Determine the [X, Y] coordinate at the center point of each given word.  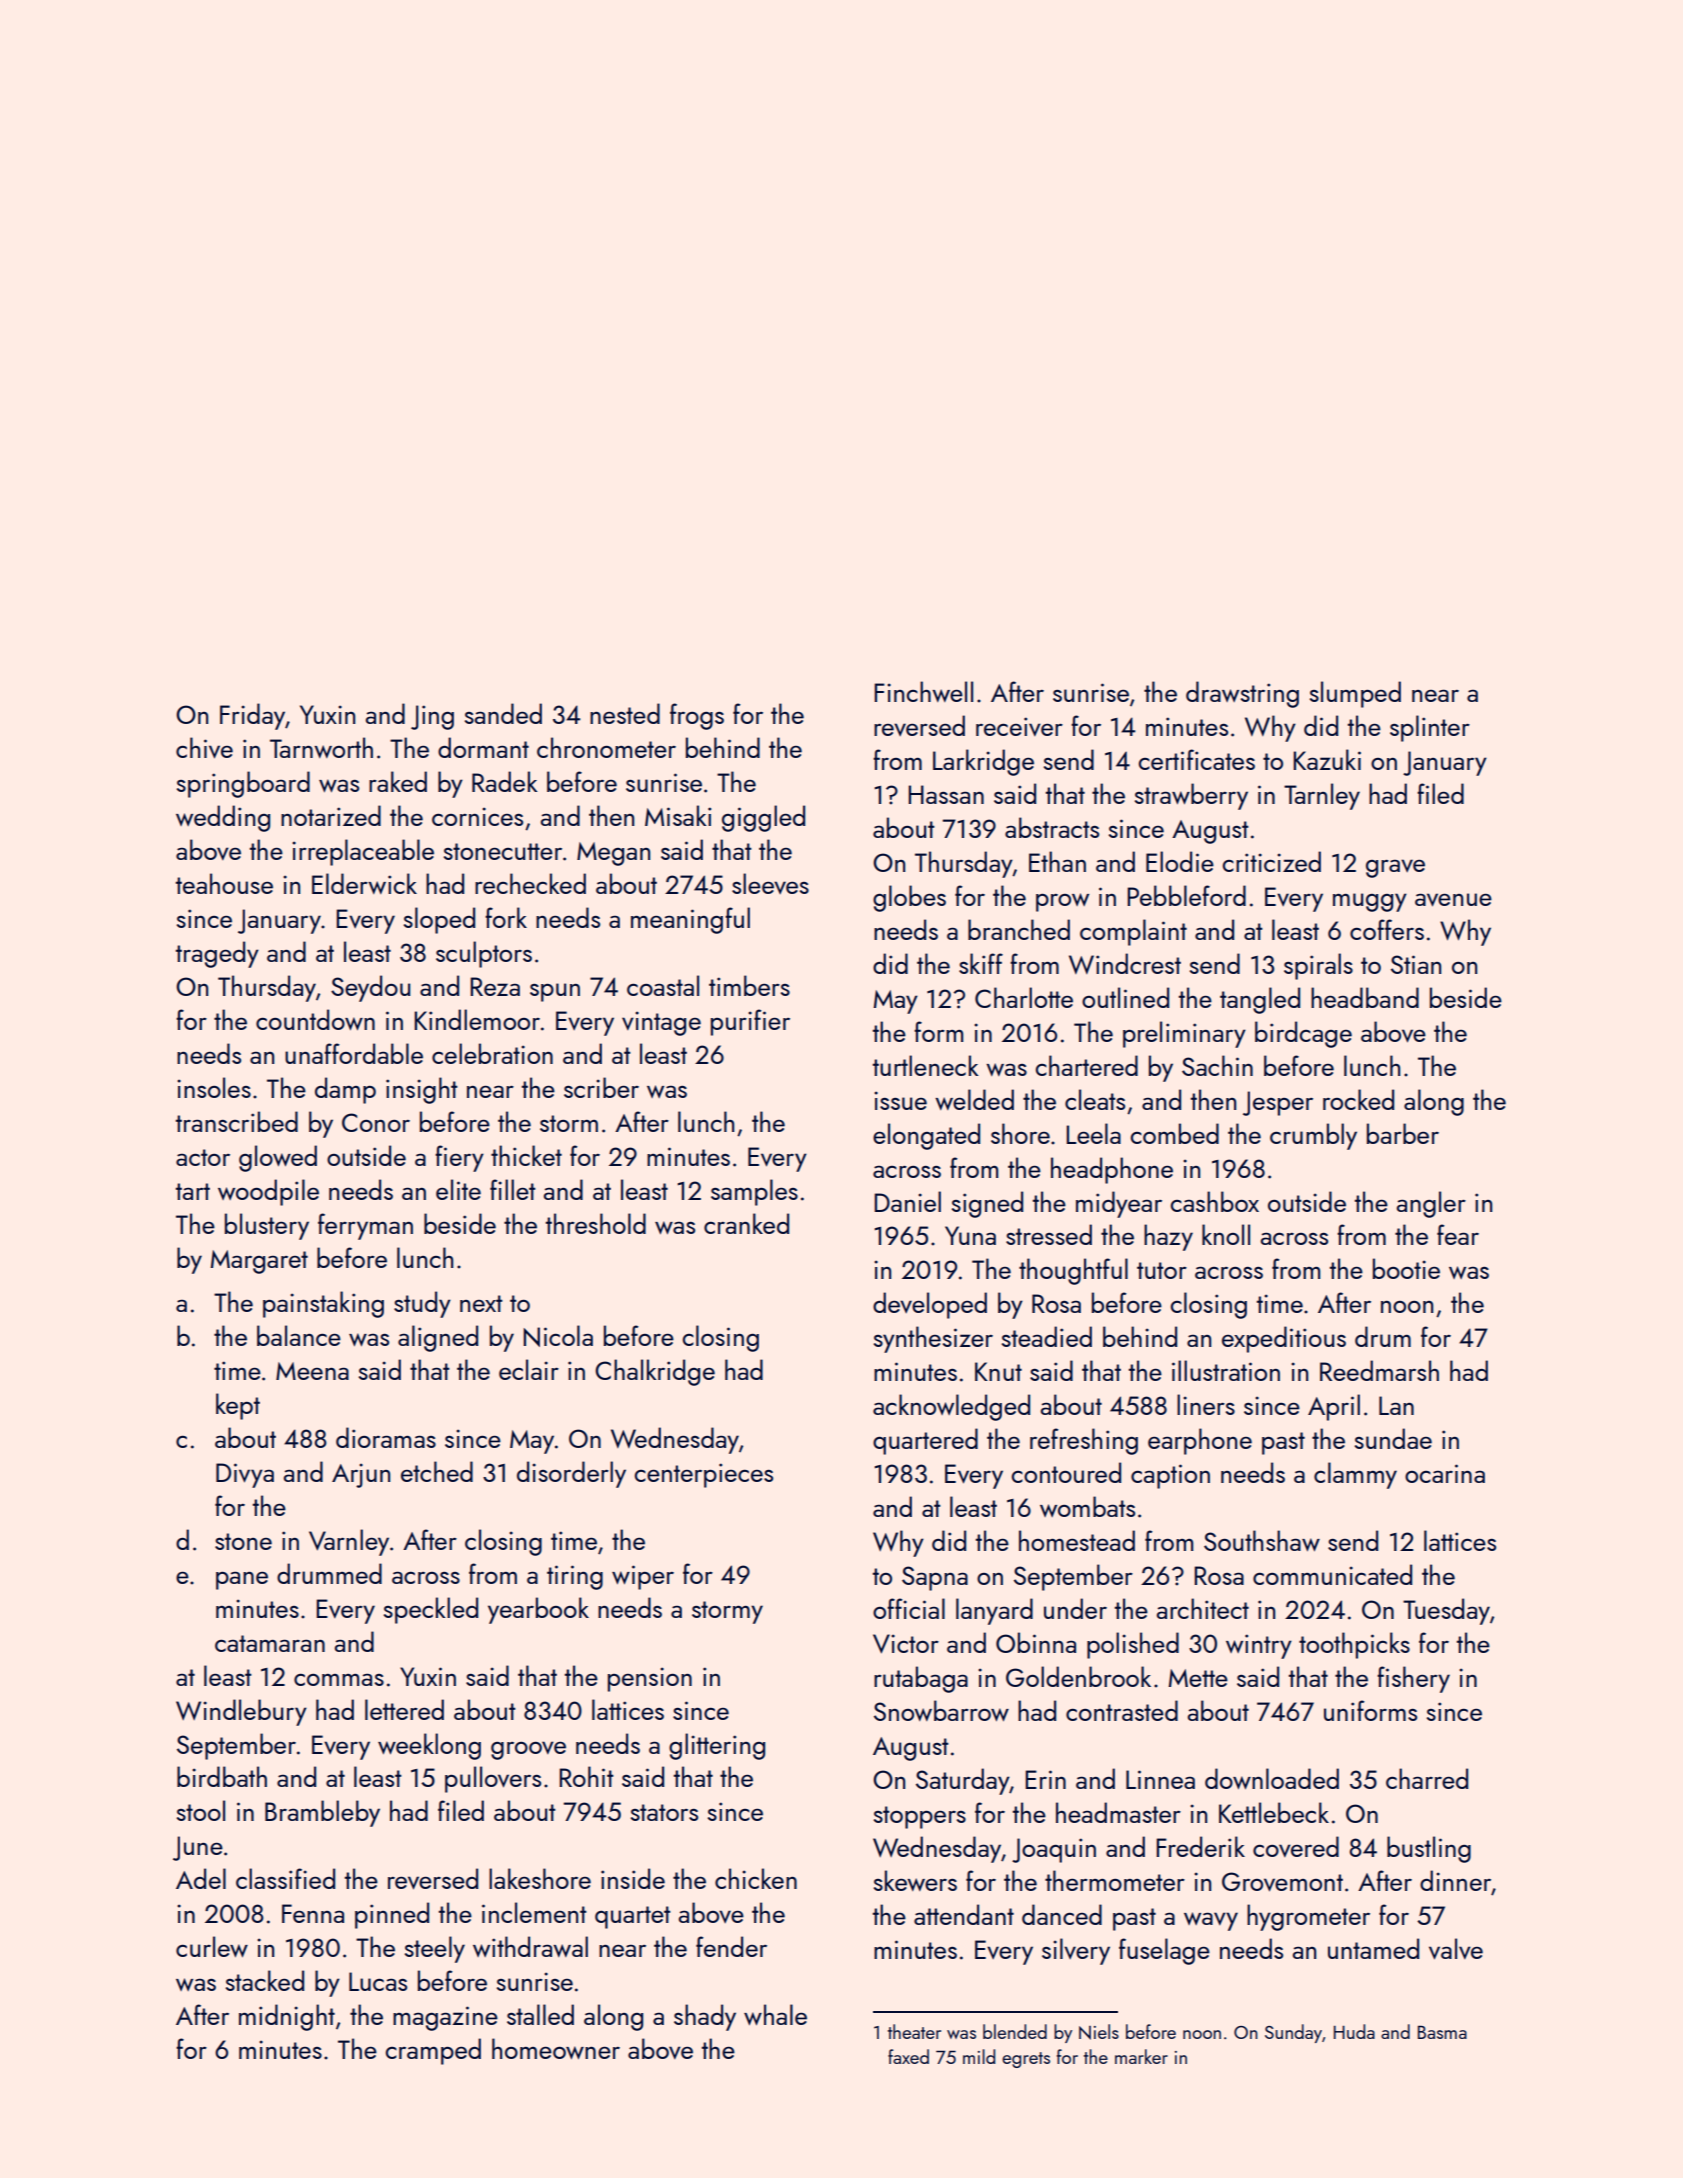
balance [299, 1335]
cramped [433, 2051]
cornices [477, 816]
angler [1431, 1204]
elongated [926, 1136]
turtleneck [926, 1065]
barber [1403, 1133]
